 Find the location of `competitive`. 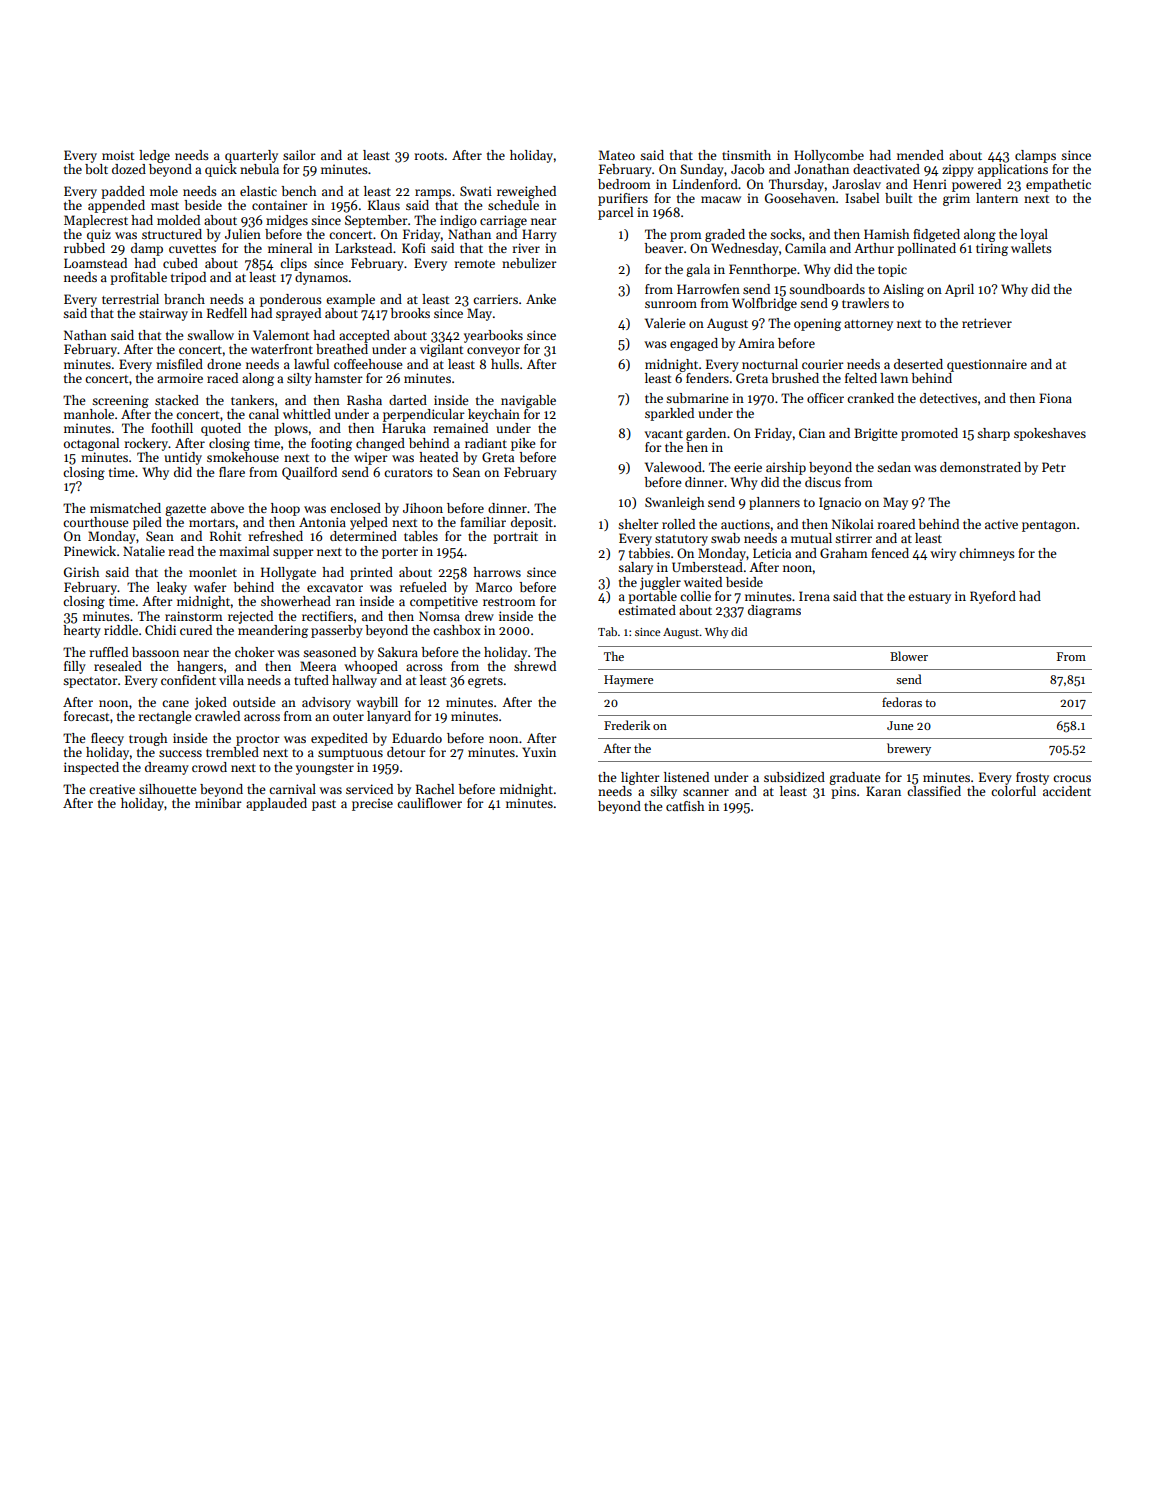

competitive is located at coordinates (444, 602).
